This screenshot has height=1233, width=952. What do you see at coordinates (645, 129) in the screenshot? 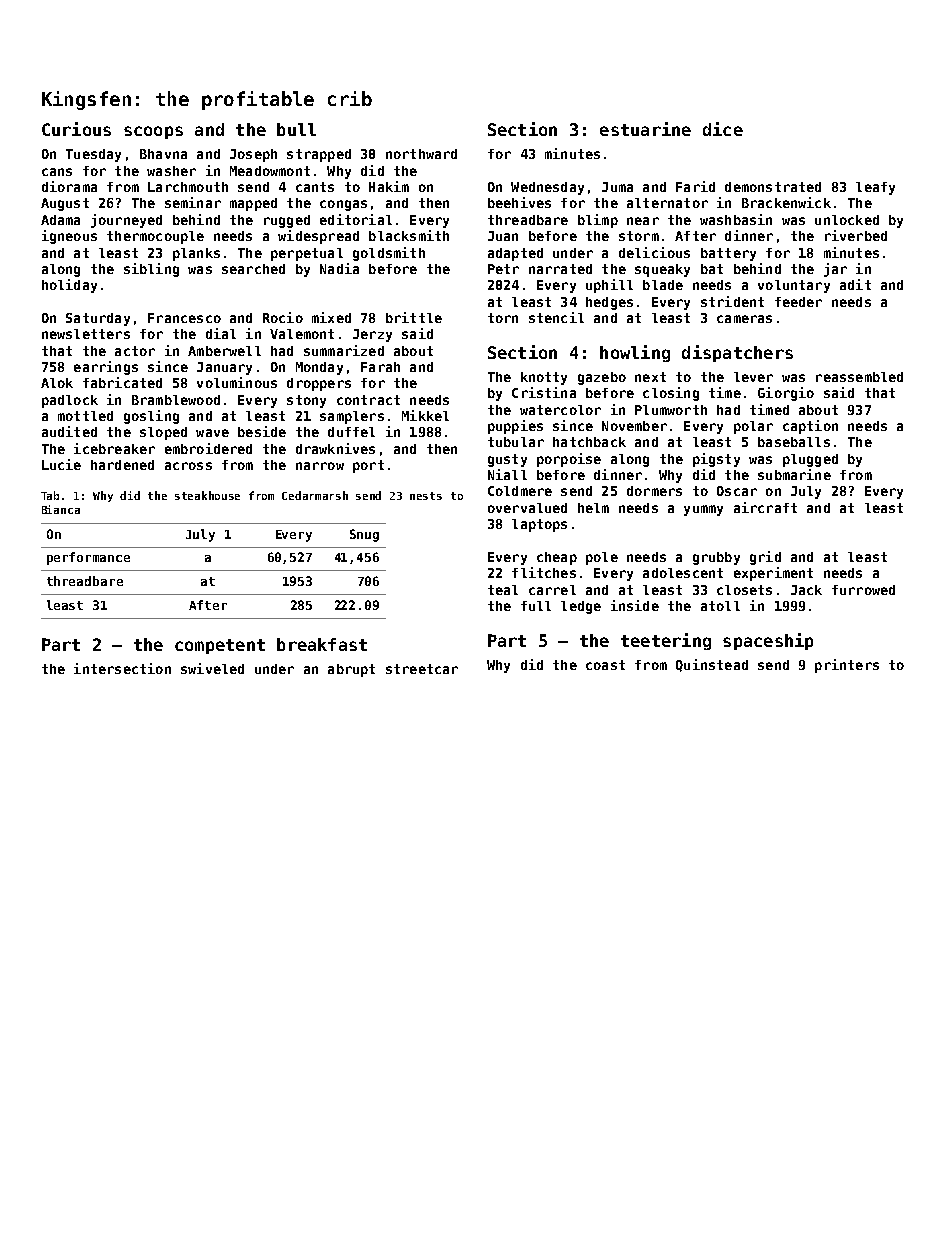
I see `estuarine` at bounding box center [645, 129].
